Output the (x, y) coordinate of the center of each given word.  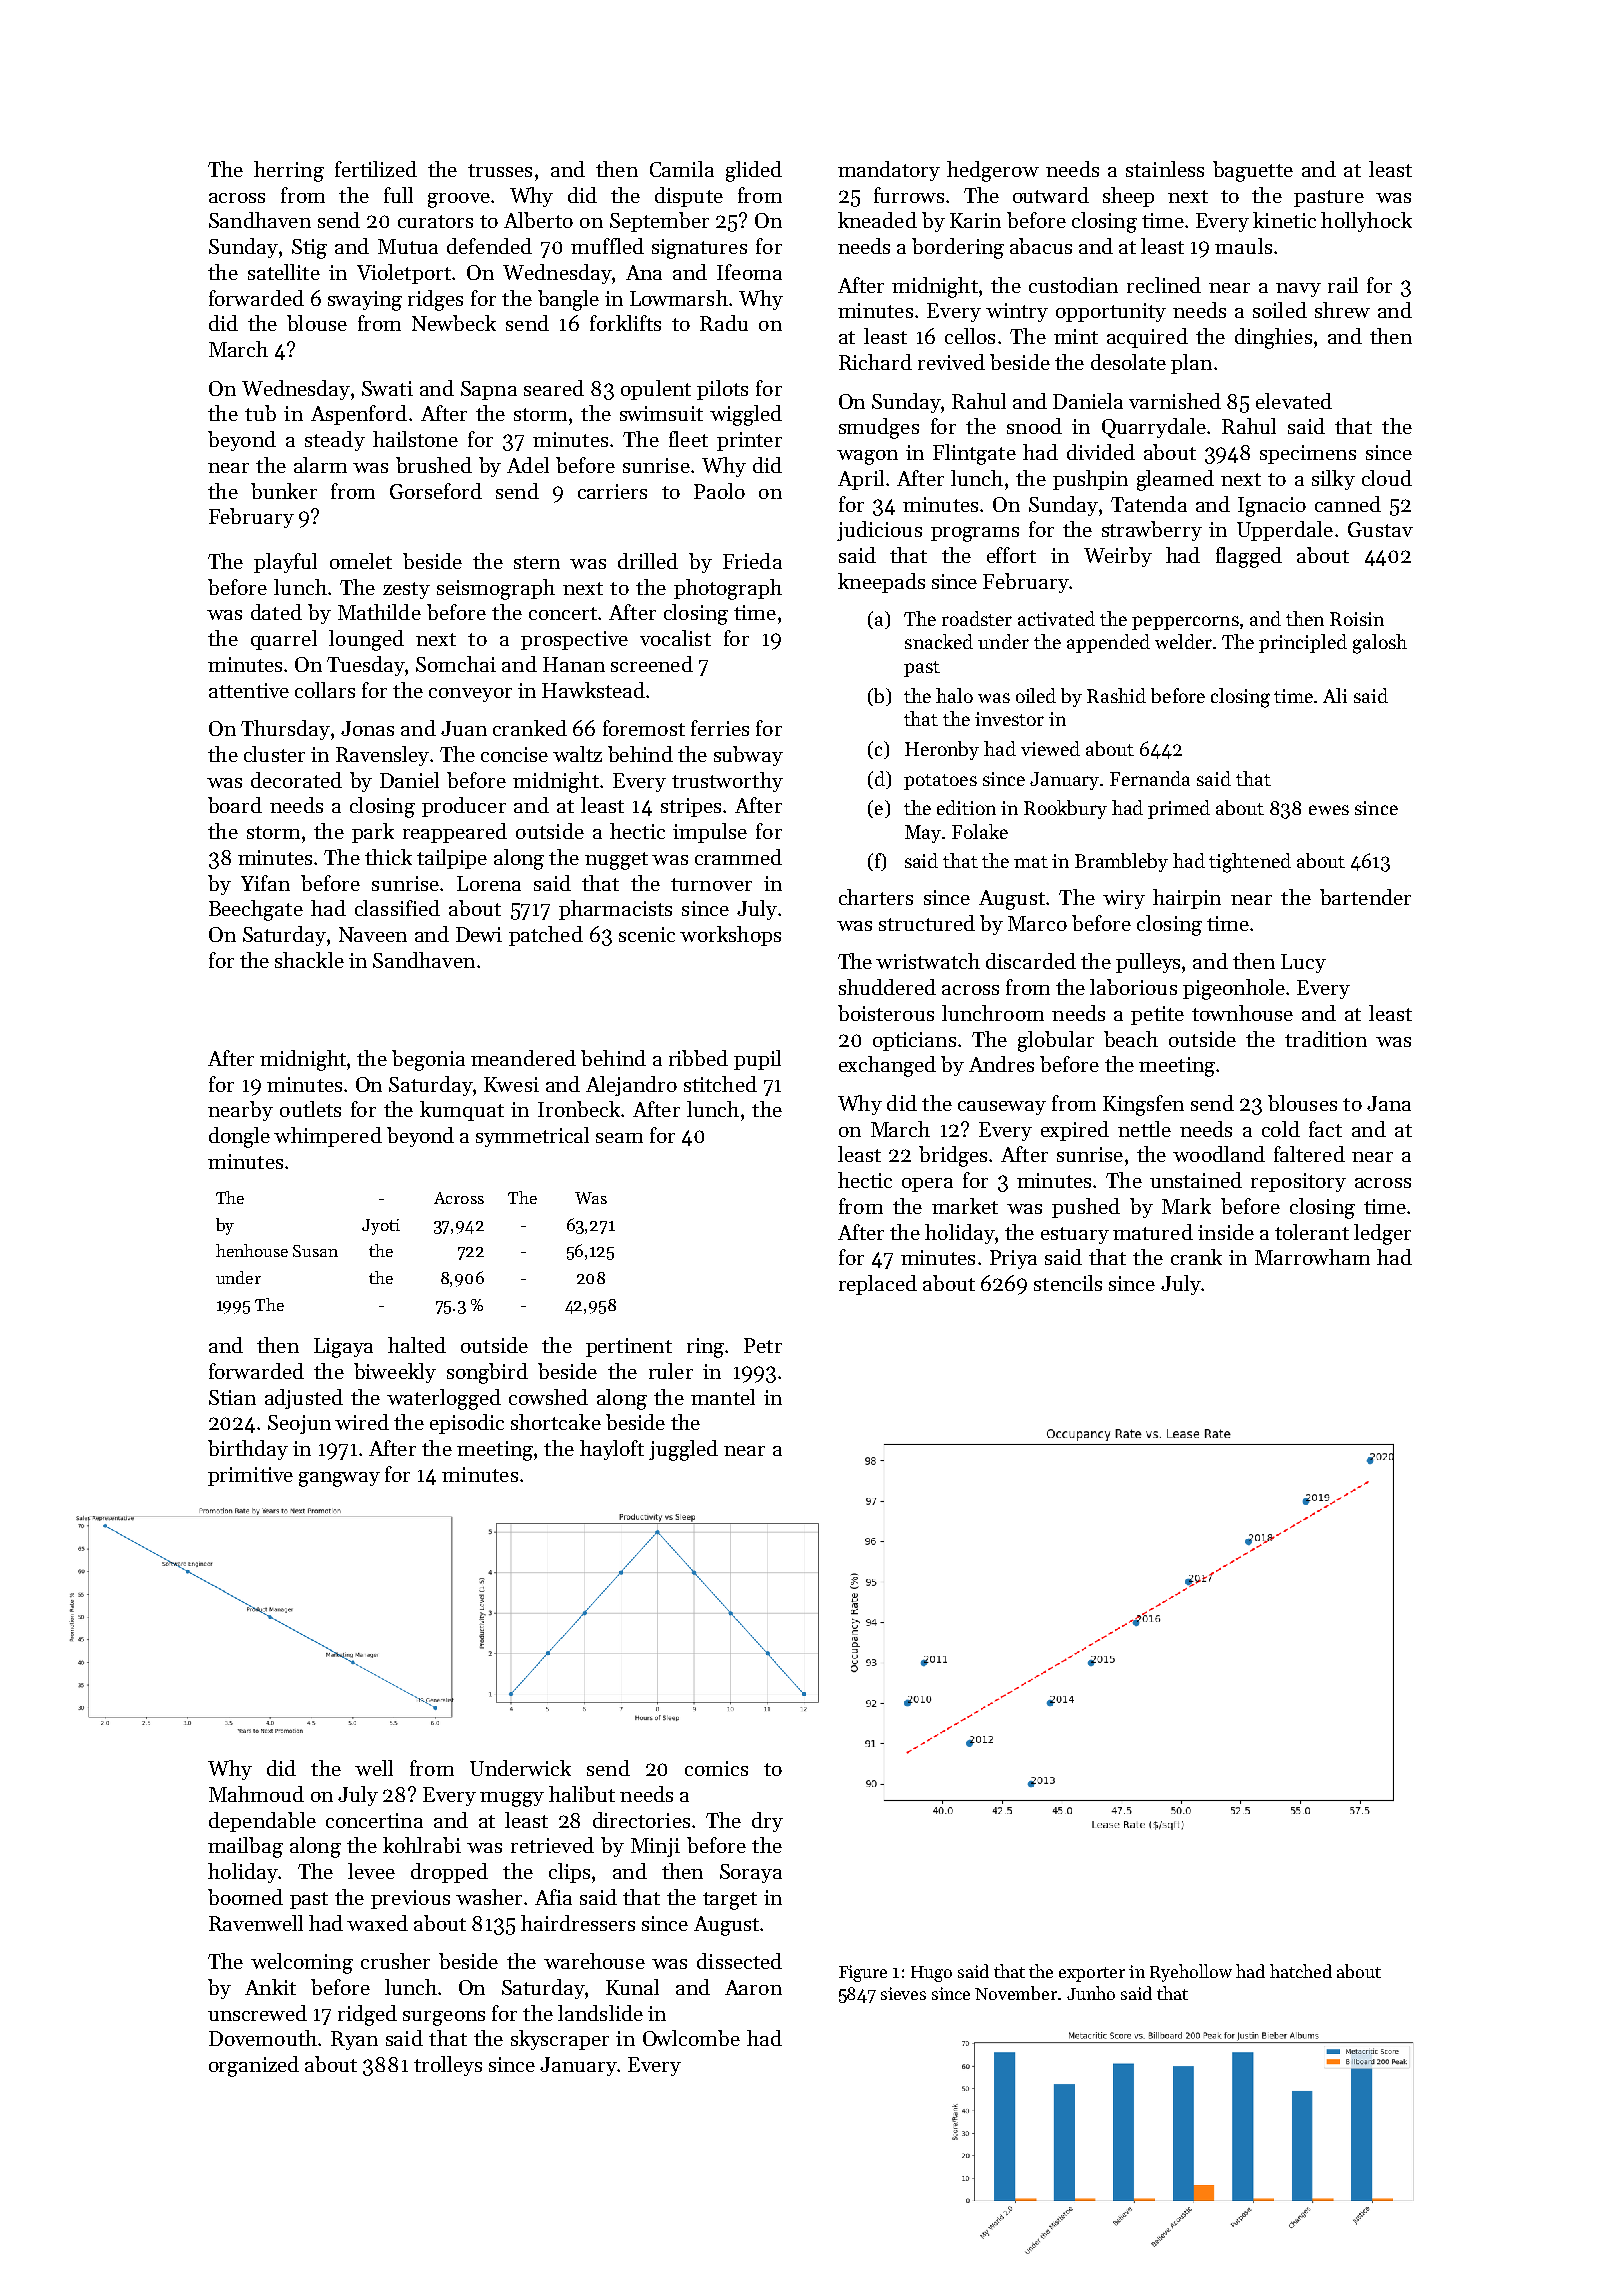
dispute (689, 197)
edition (966, 807)
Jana (1389, 1103)
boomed (245, 1897)
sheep (1128, 197)
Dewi (479, 934)
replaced (878, 1285)
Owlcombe (691, 2038)
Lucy (1303, 963)
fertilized (376, 169)
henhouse (252, 1250)
